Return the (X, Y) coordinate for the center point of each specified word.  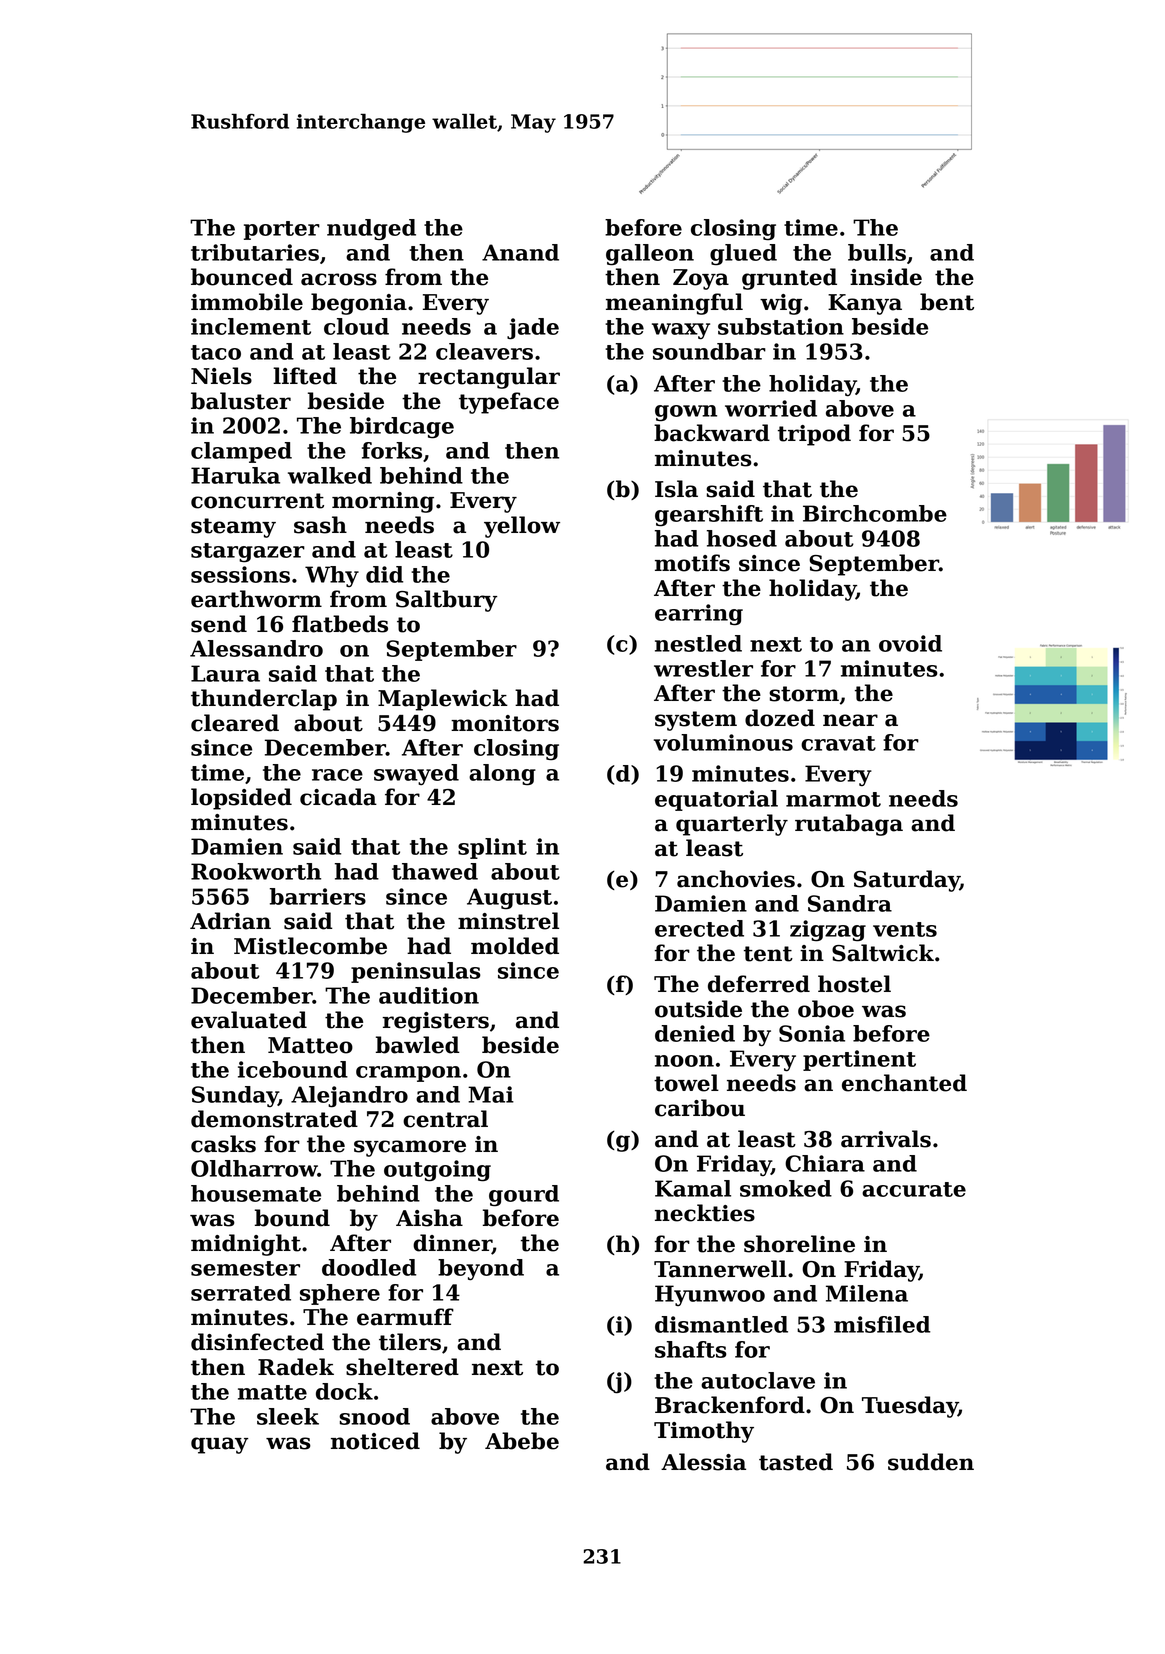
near (850, 720)
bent (947, 302)
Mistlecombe (310, 946)
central (445, 1119)
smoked (786, 1188)
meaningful (674, 304)
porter (282, 230)
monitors (505, 723)
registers (435, 1022)
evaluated (249, 1020)
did (384, 574)
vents (905, 929)
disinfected (257, 1342)
